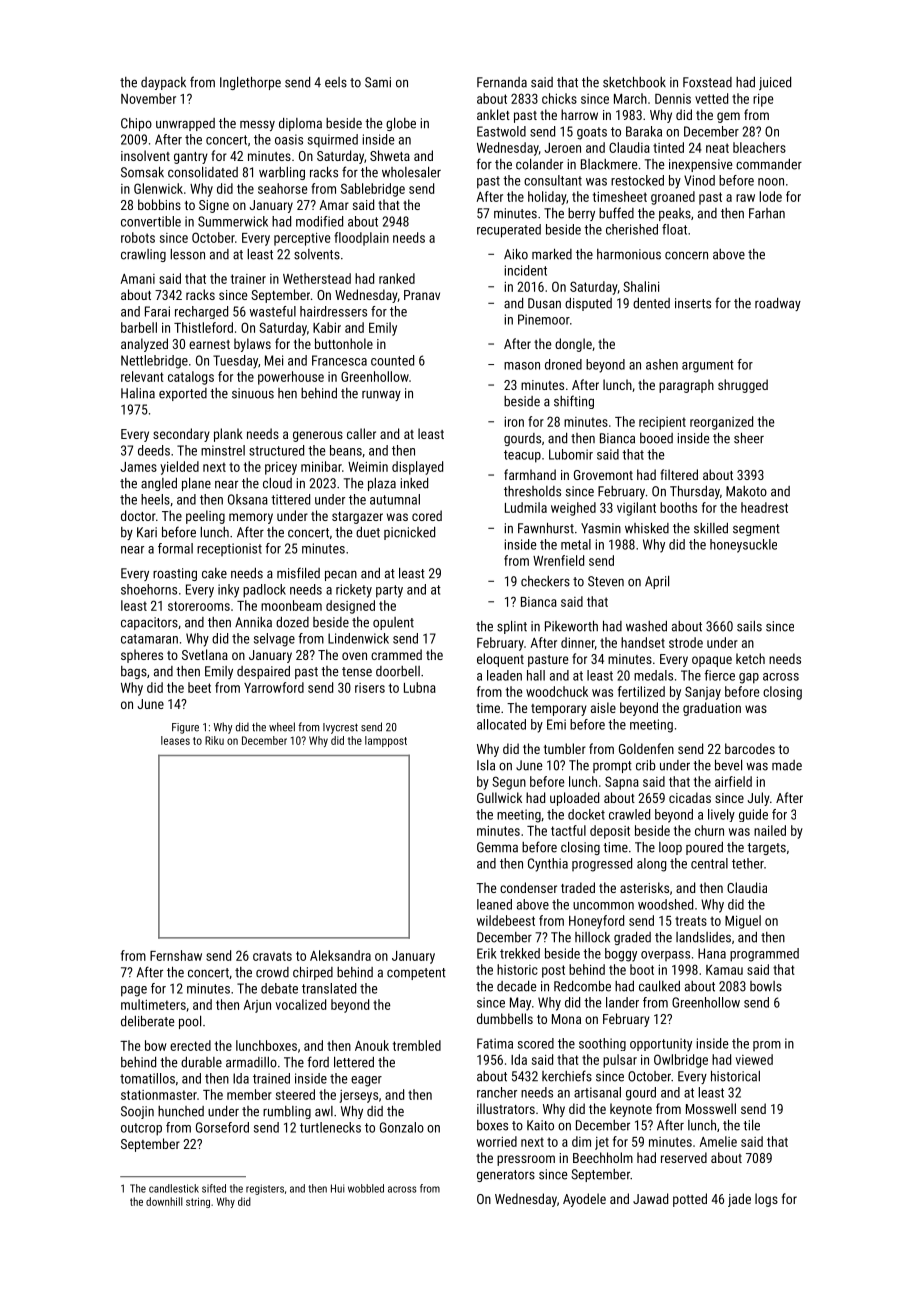 This document has height=1308, width=924. I want to click on daypack, so click(163, 83).
